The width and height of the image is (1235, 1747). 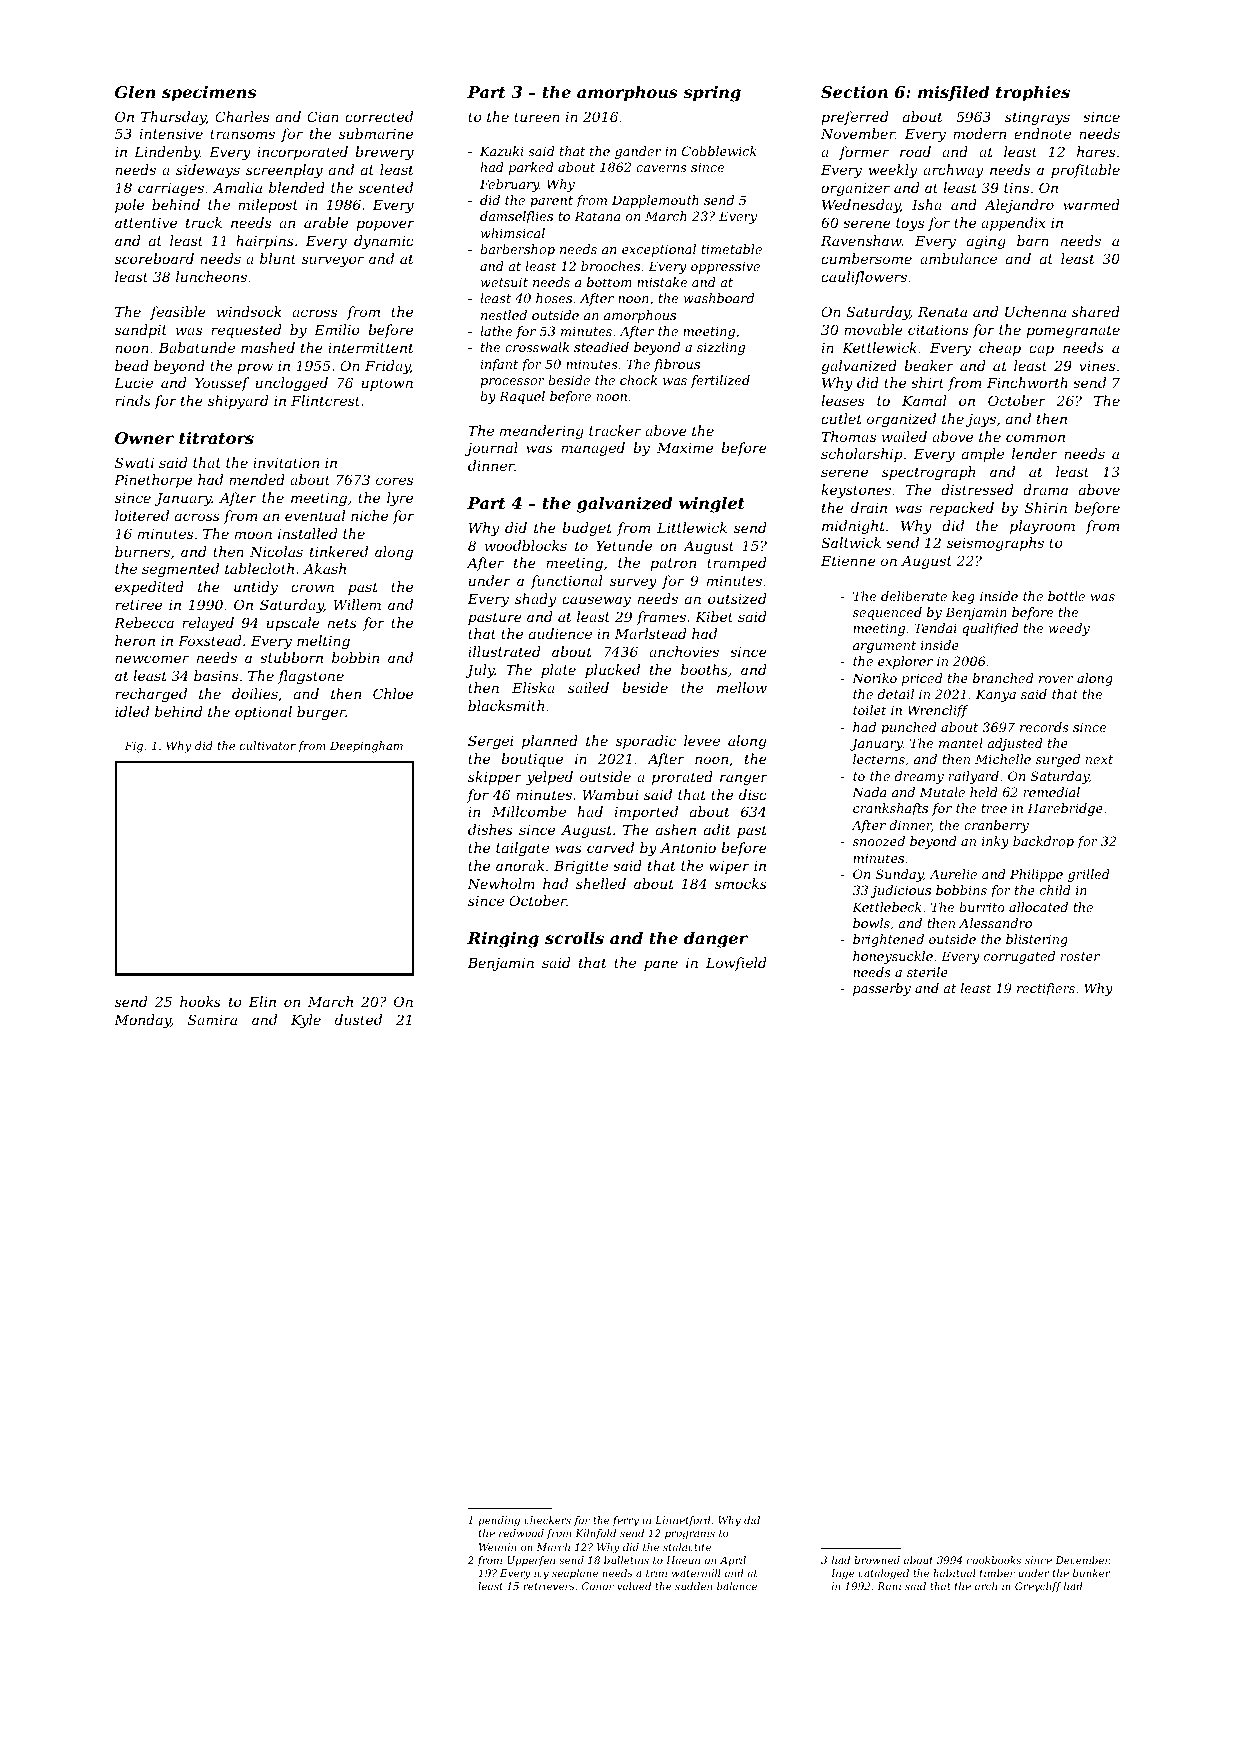 I want to click on tureen, so click(x=537, y=117).
